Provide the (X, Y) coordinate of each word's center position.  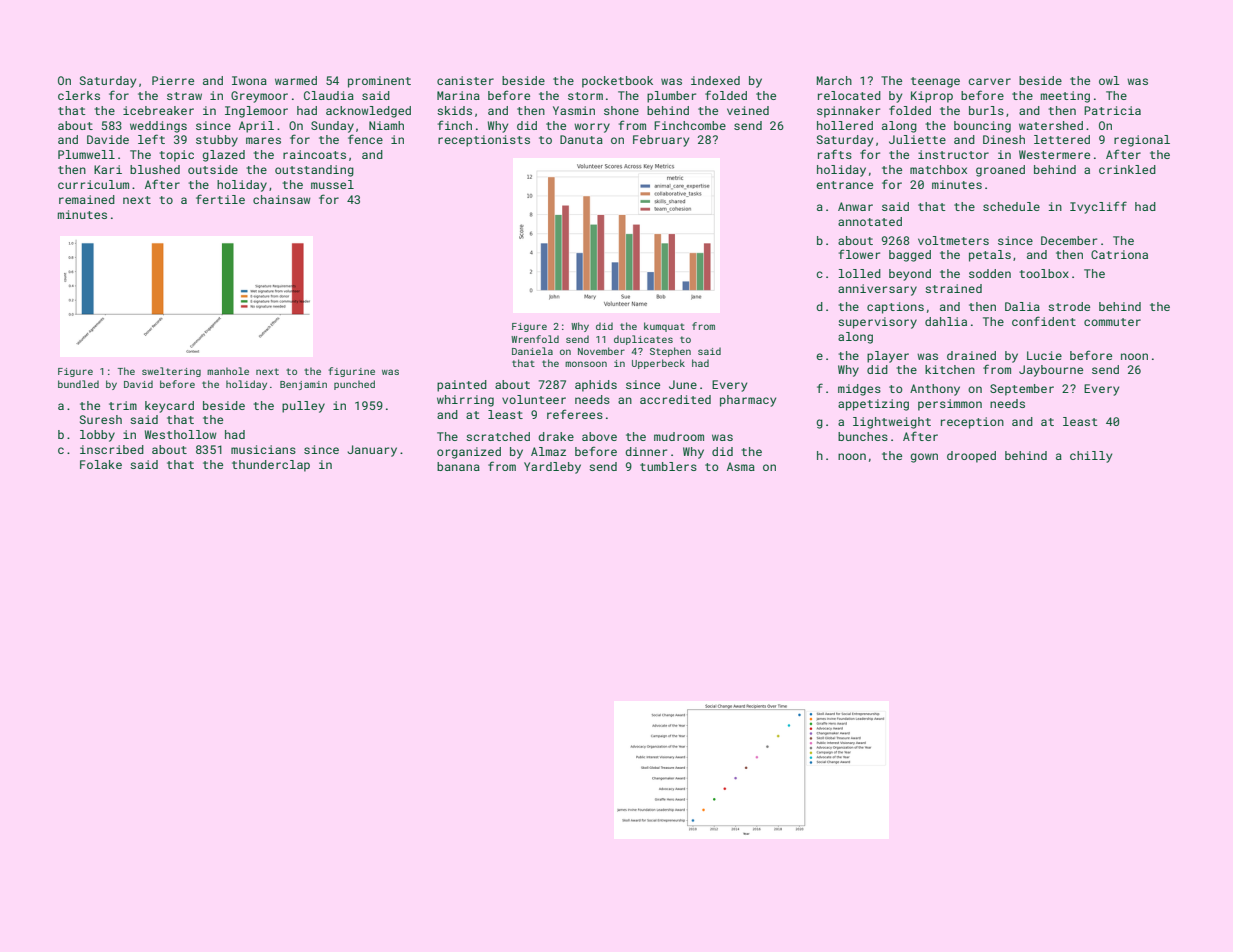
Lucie (1044, 355)
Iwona (249, 80)
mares (263, 140)
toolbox (1044, 273)
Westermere (1054, 154)
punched (354, 385)
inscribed (112, 449)
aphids (596, 386)
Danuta (581, 139)
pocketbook (617, 82)
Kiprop (932, 97)
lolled (860, 273)
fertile (220, 199)
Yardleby (552, 468)
